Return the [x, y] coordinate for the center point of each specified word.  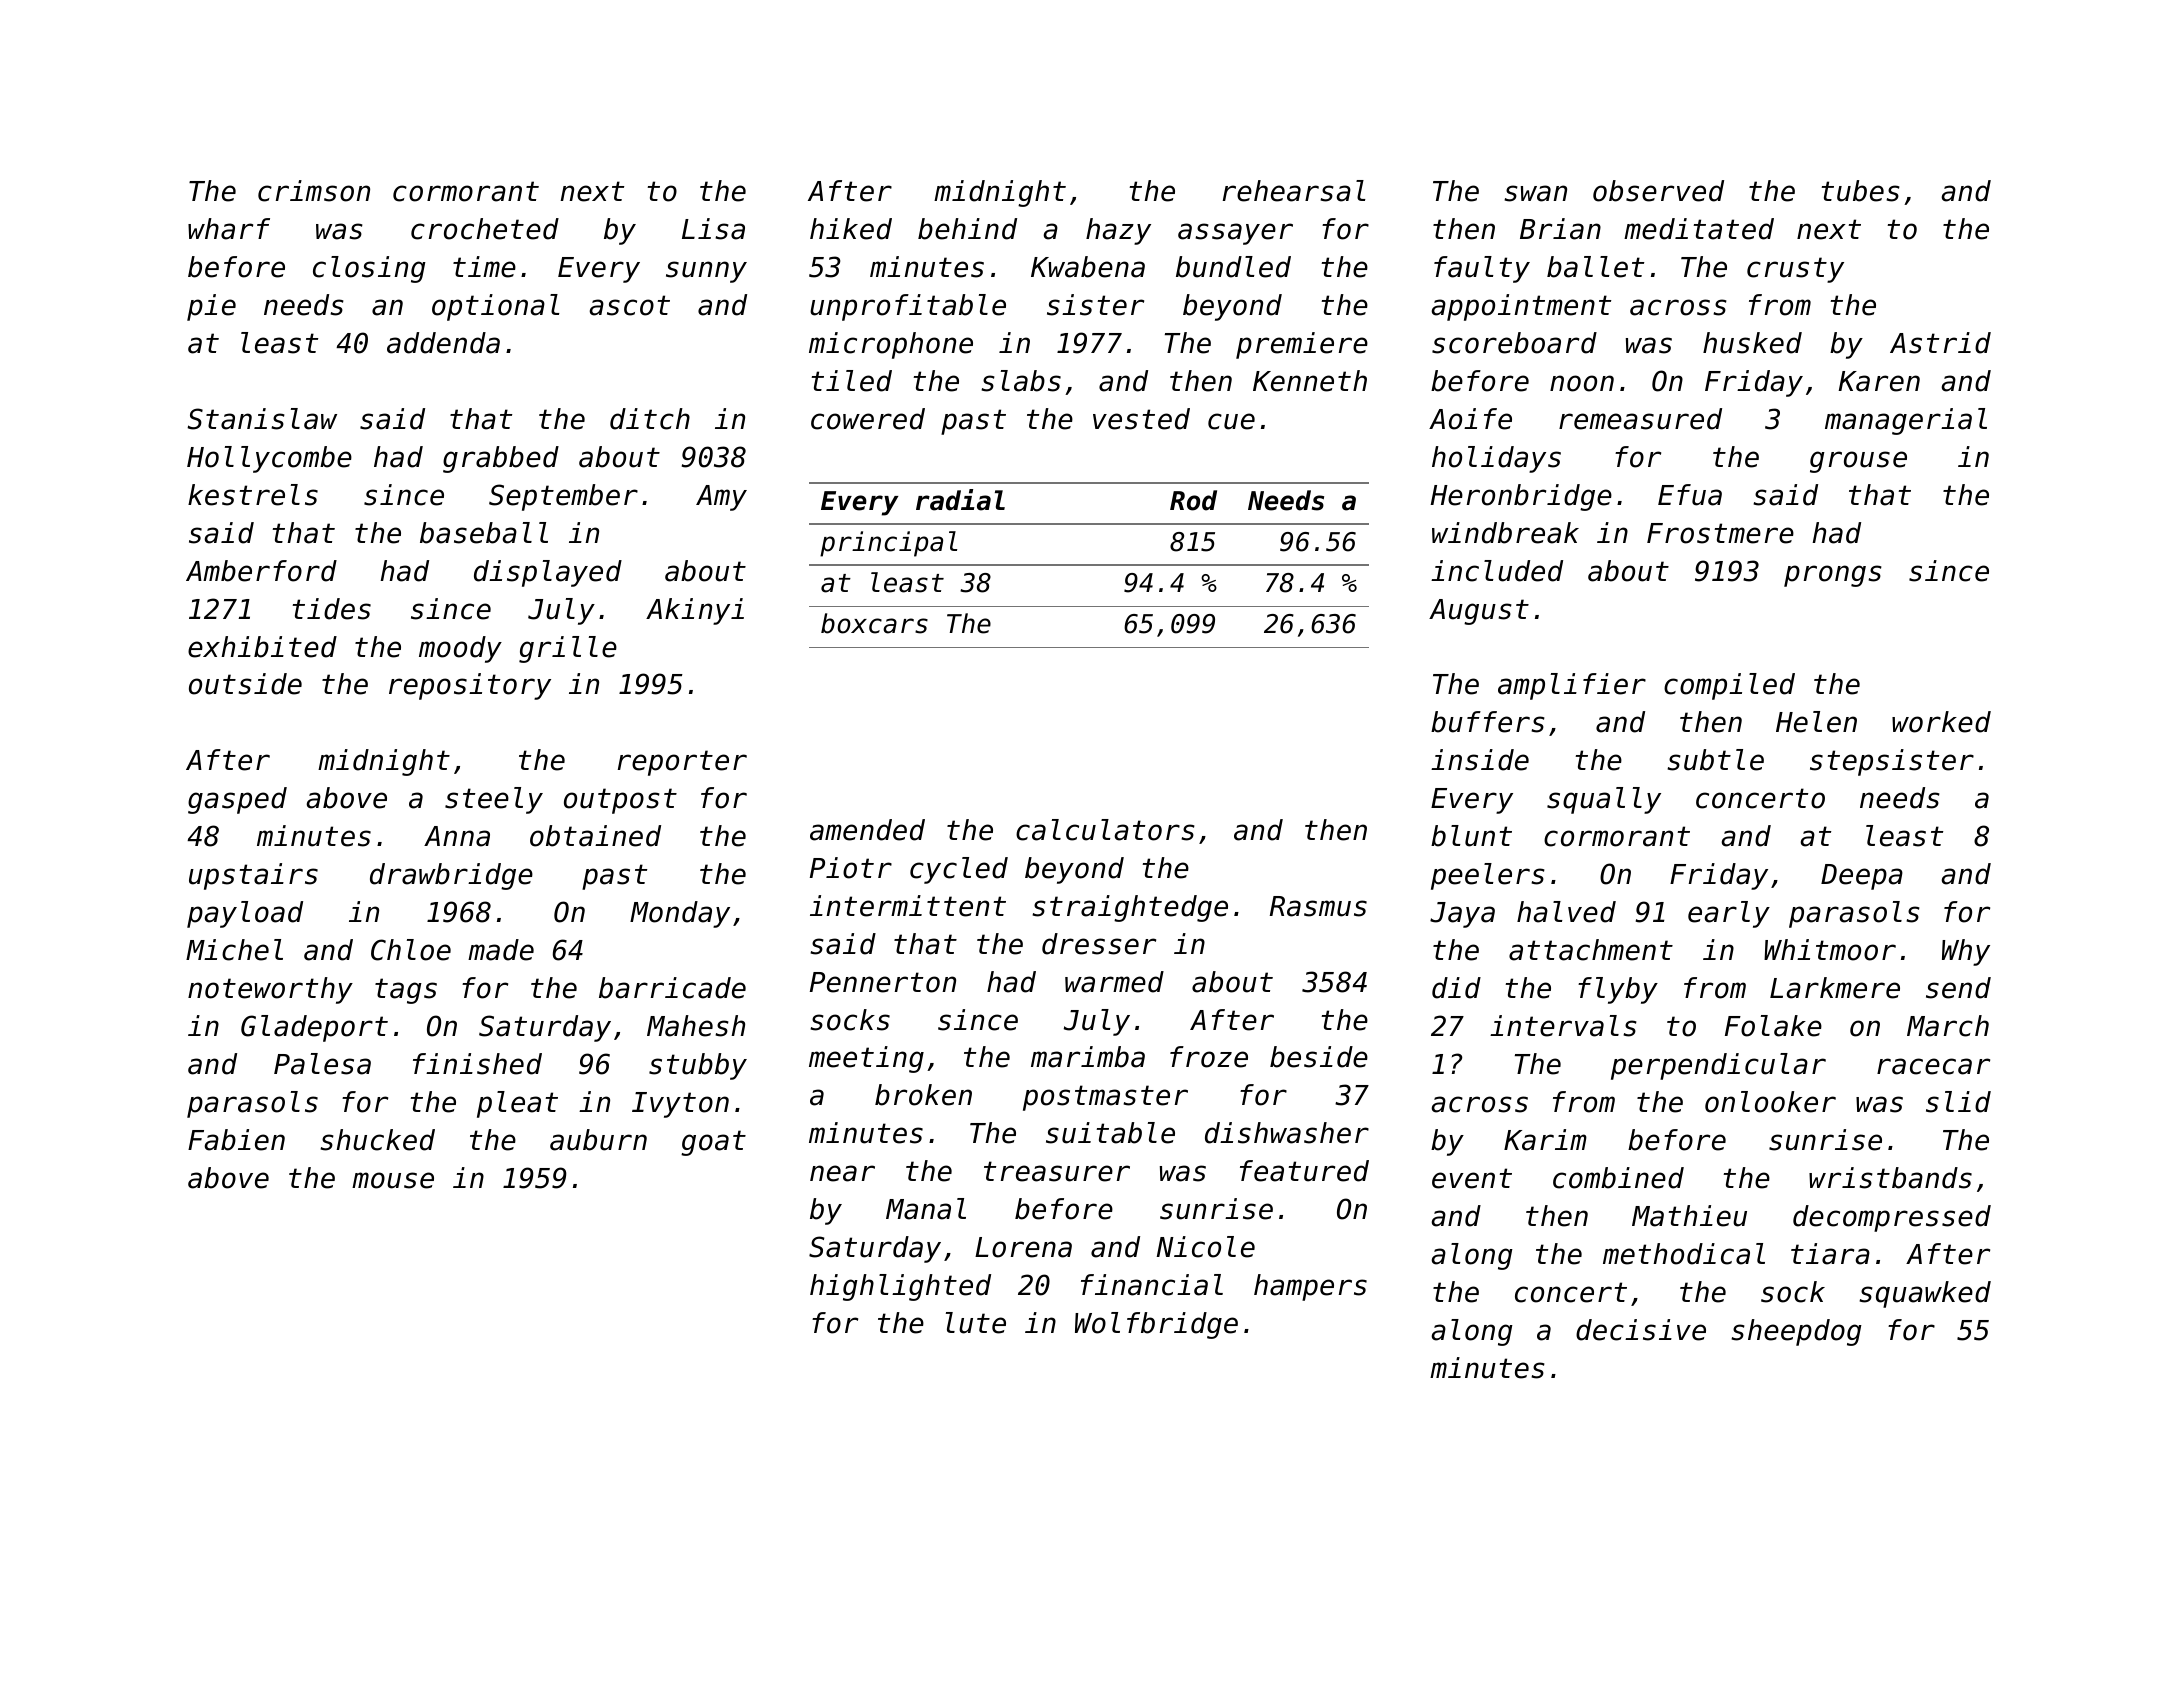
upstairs [253, 876]
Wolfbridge [1156, 1325]
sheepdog [1796, 1332]
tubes [1860, 191]
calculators [1105, 830]
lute [976, 1323]
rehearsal [1294, 191]
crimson [314, 191]
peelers [1488, 876]
